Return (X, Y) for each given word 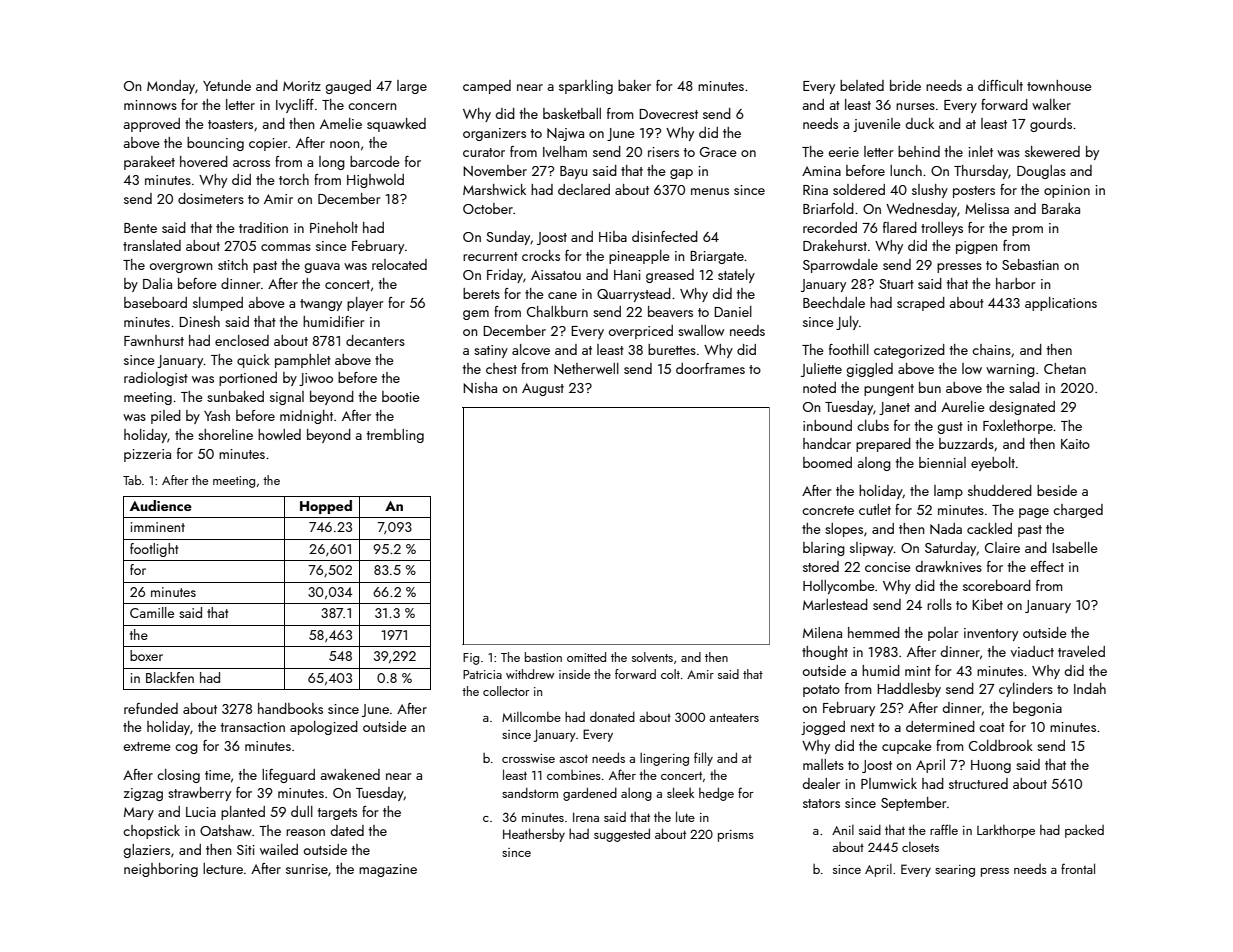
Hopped (326, 507)
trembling (395, 436)
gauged (348, 87)
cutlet (875, 509)
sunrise (307, 869)
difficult (1000, 85)
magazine (388, 870)
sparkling (586, 87)
